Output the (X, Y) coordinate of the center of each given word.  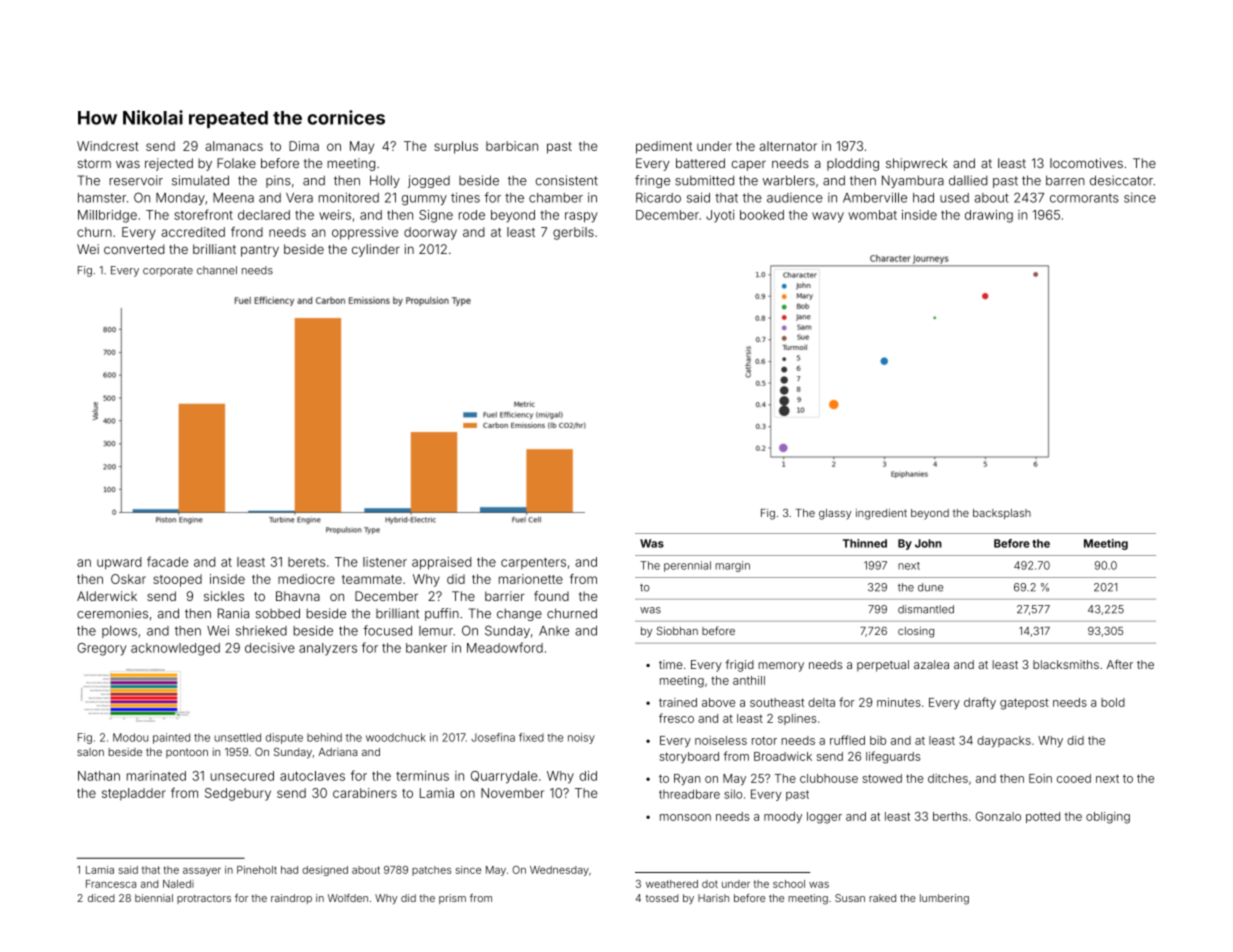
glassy (835, 514)
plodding (853, 164)
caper (748, 165)
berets (306, 562)
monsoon (685, 817)
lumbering (944, 899)
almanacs (234, 146)
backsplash (1002, 514)
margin (733, 566)
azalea (931, 664)
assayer (202, 872)
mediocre (306, 579)
